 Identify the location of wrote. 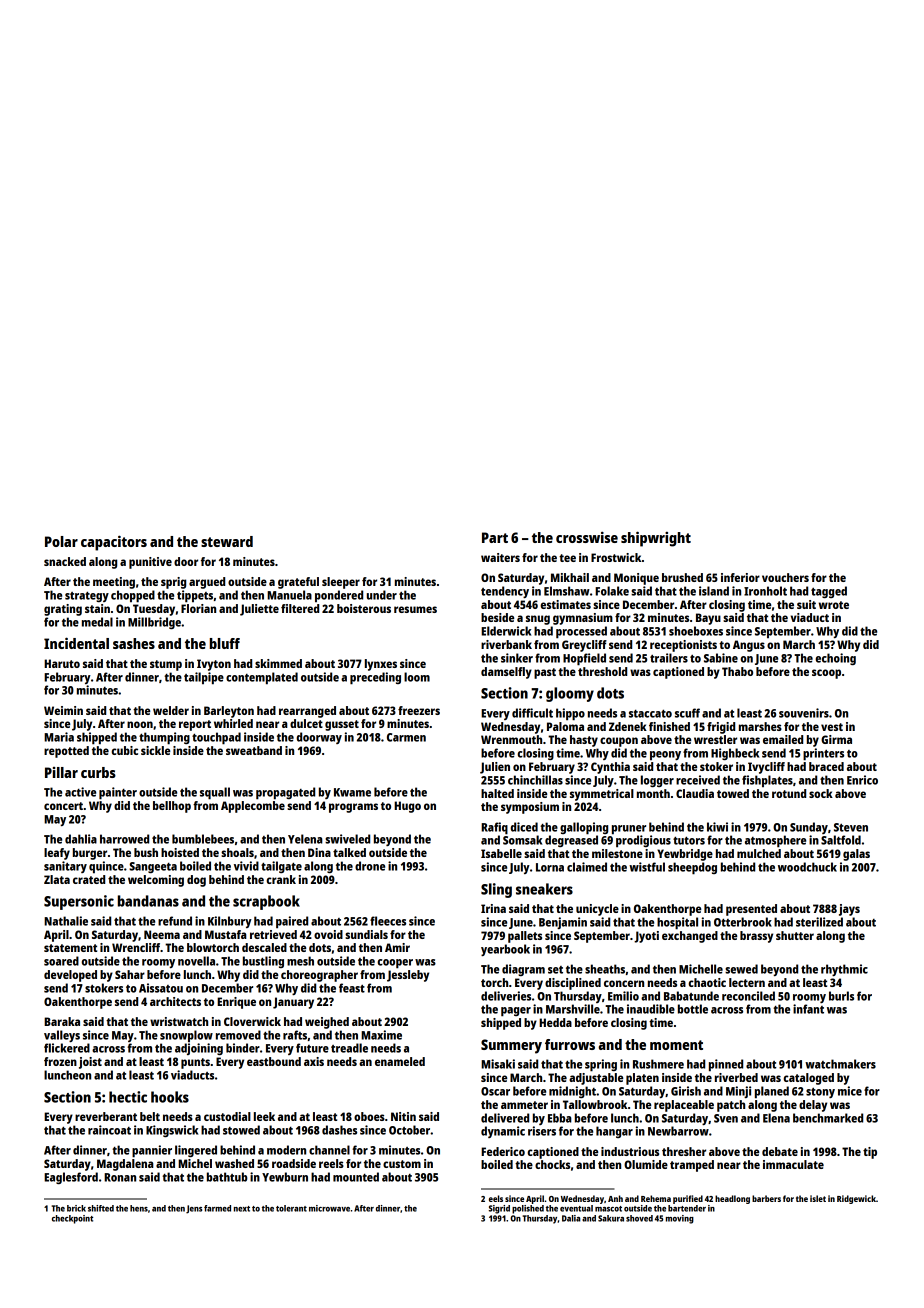
(834, 605).
